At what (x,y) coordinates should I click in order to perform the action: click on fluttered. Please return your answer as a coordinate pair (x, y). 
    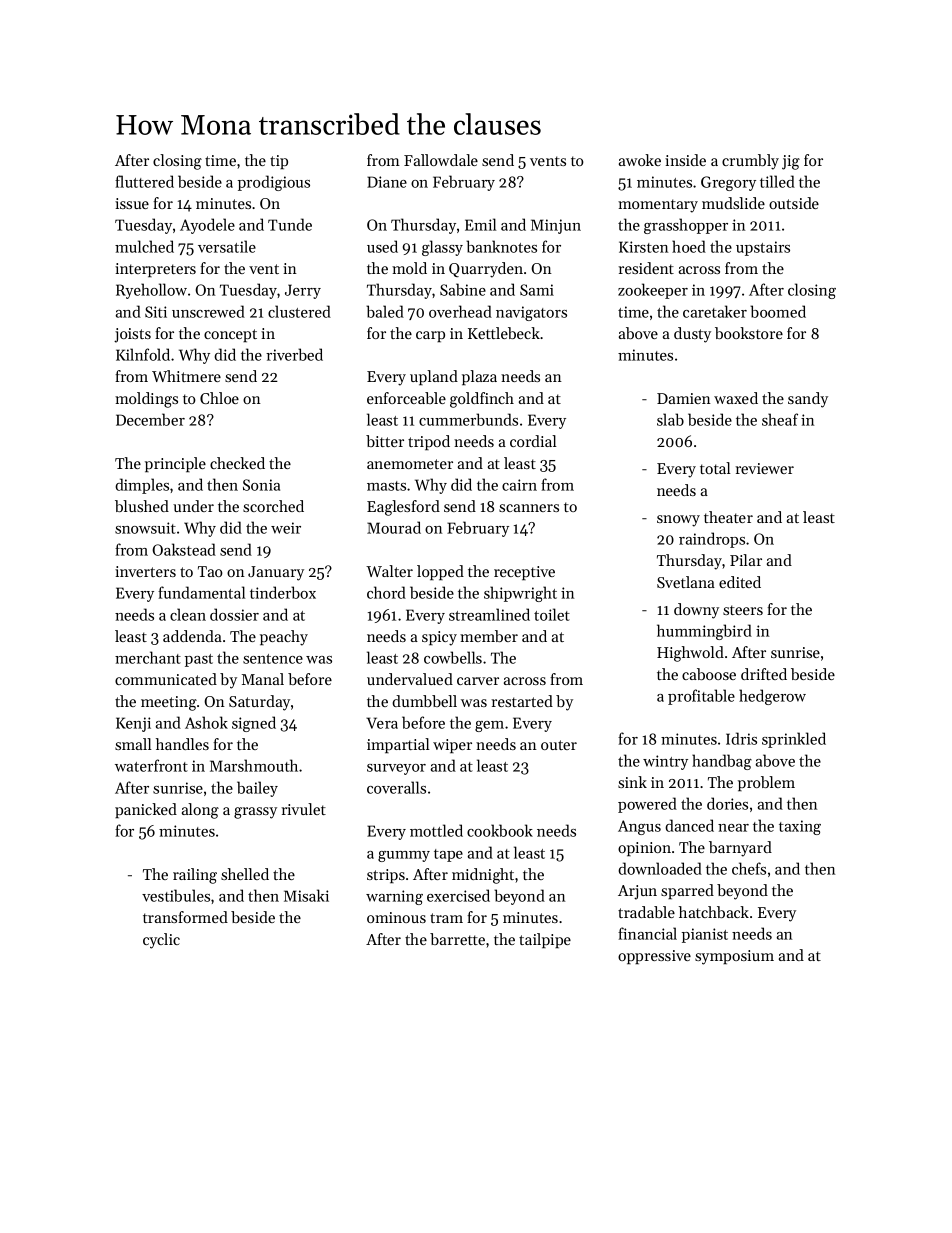
    Looking at the image, I should click on (144, 181).
